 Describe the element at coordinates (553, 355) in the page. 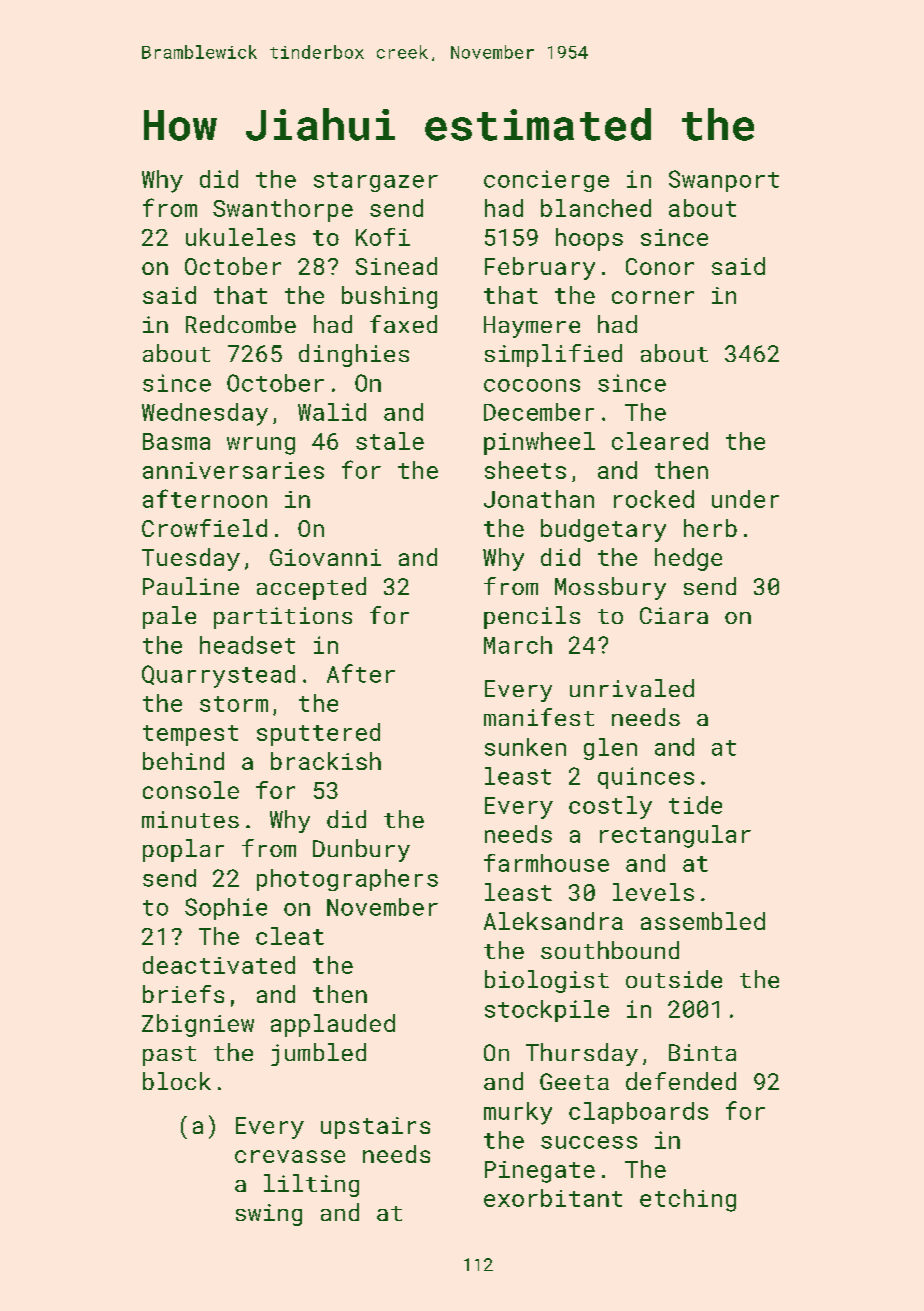

I see `simplified` at that location.
